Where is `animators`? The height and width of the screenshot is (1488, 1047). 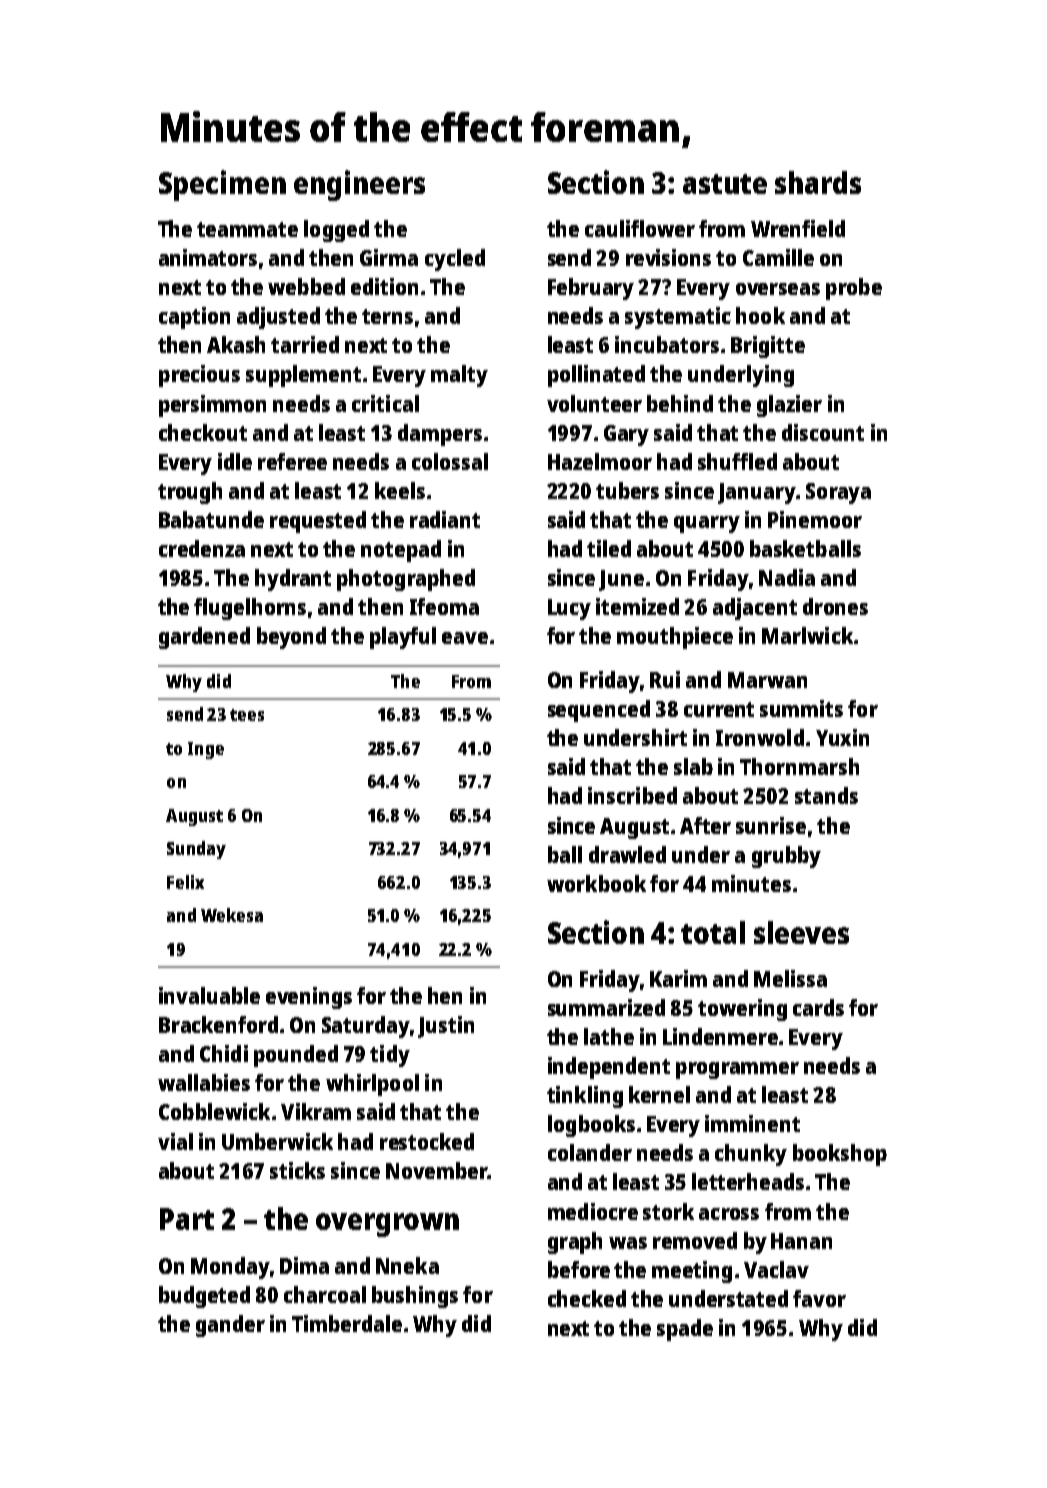
animators is located at coordinates (208, 257).
